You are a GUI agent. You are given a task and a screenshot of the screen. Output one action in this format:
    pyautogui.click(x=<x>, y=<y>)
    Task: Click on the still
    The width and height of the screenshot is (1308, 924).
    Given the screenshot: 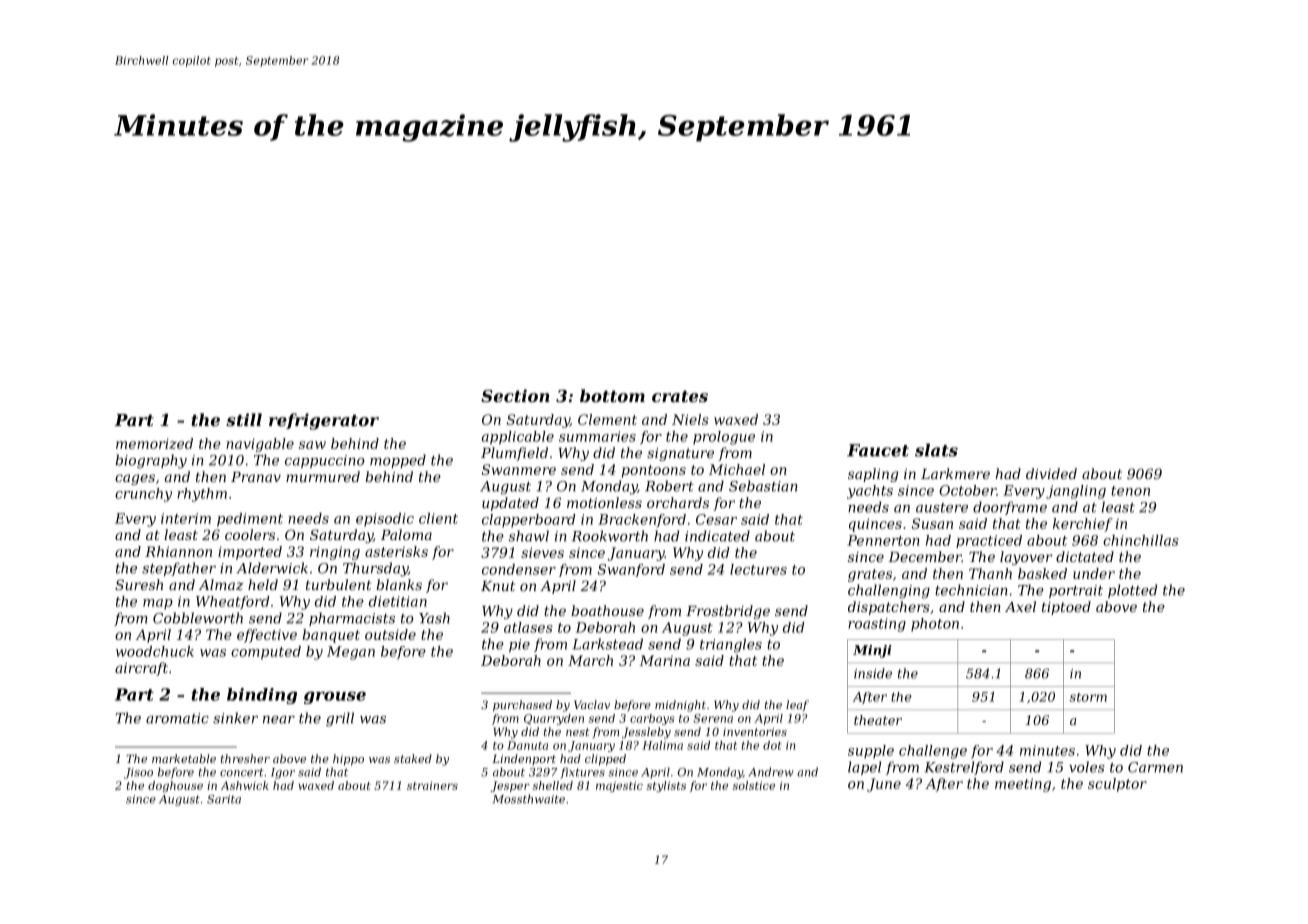 What is the action you would take?
    pyautogui.click(x=244, y=419)
